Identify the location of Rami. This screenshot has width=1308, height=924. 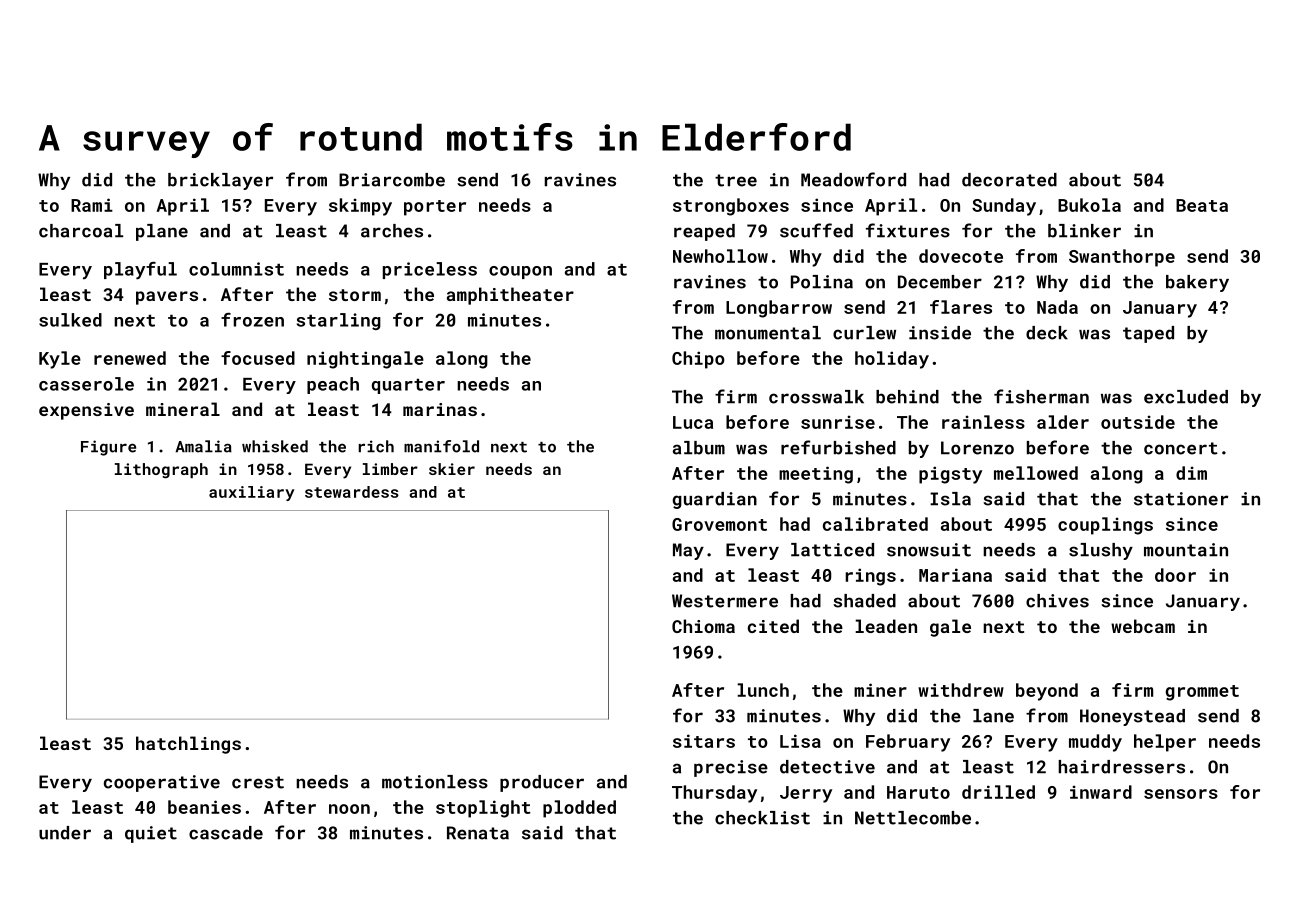
(92, 205).
